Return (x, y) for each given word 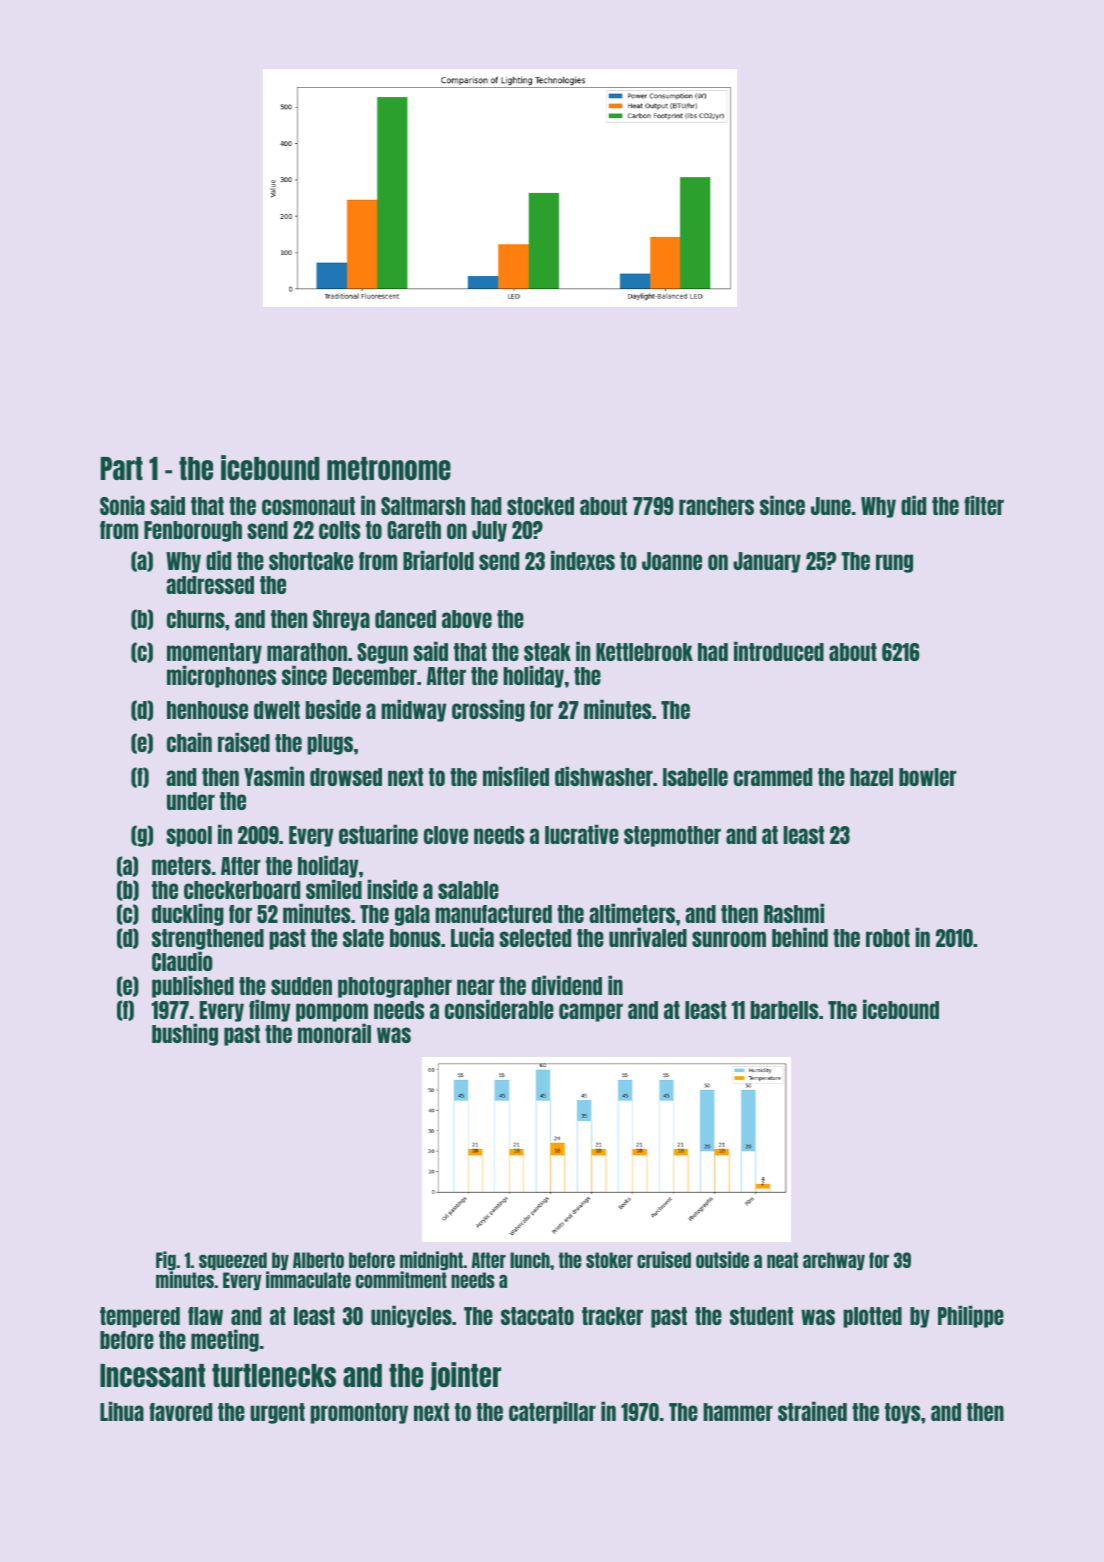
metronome (389, 468)
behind (800, 937)
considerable (499, 1009)
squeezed (233, 1261)
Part (122, 468)
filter (984, 505)
